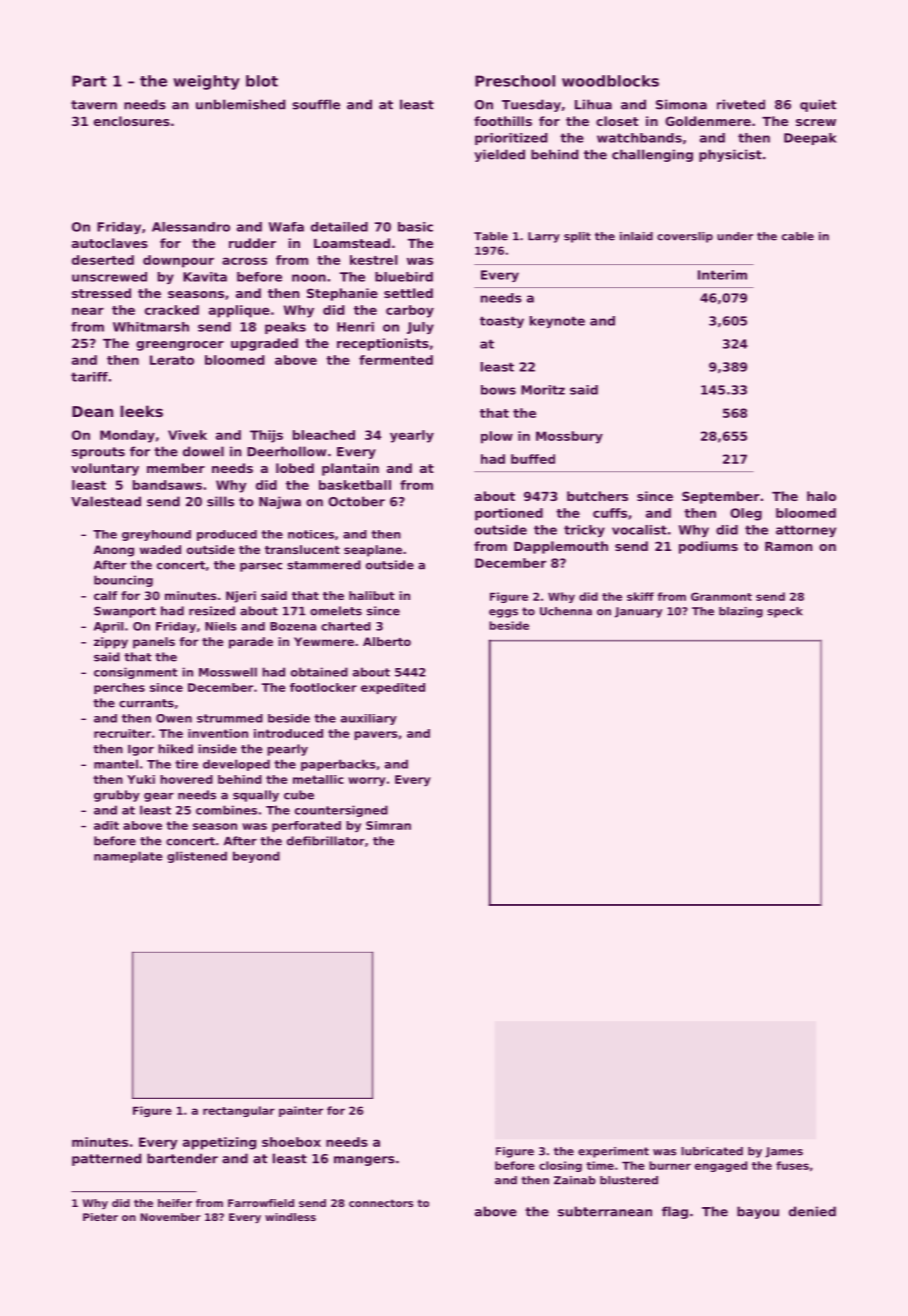 This image has width=908, height=1316. Describe the element at coordinates (89, 81) in the image. I see `Part` at that location.
